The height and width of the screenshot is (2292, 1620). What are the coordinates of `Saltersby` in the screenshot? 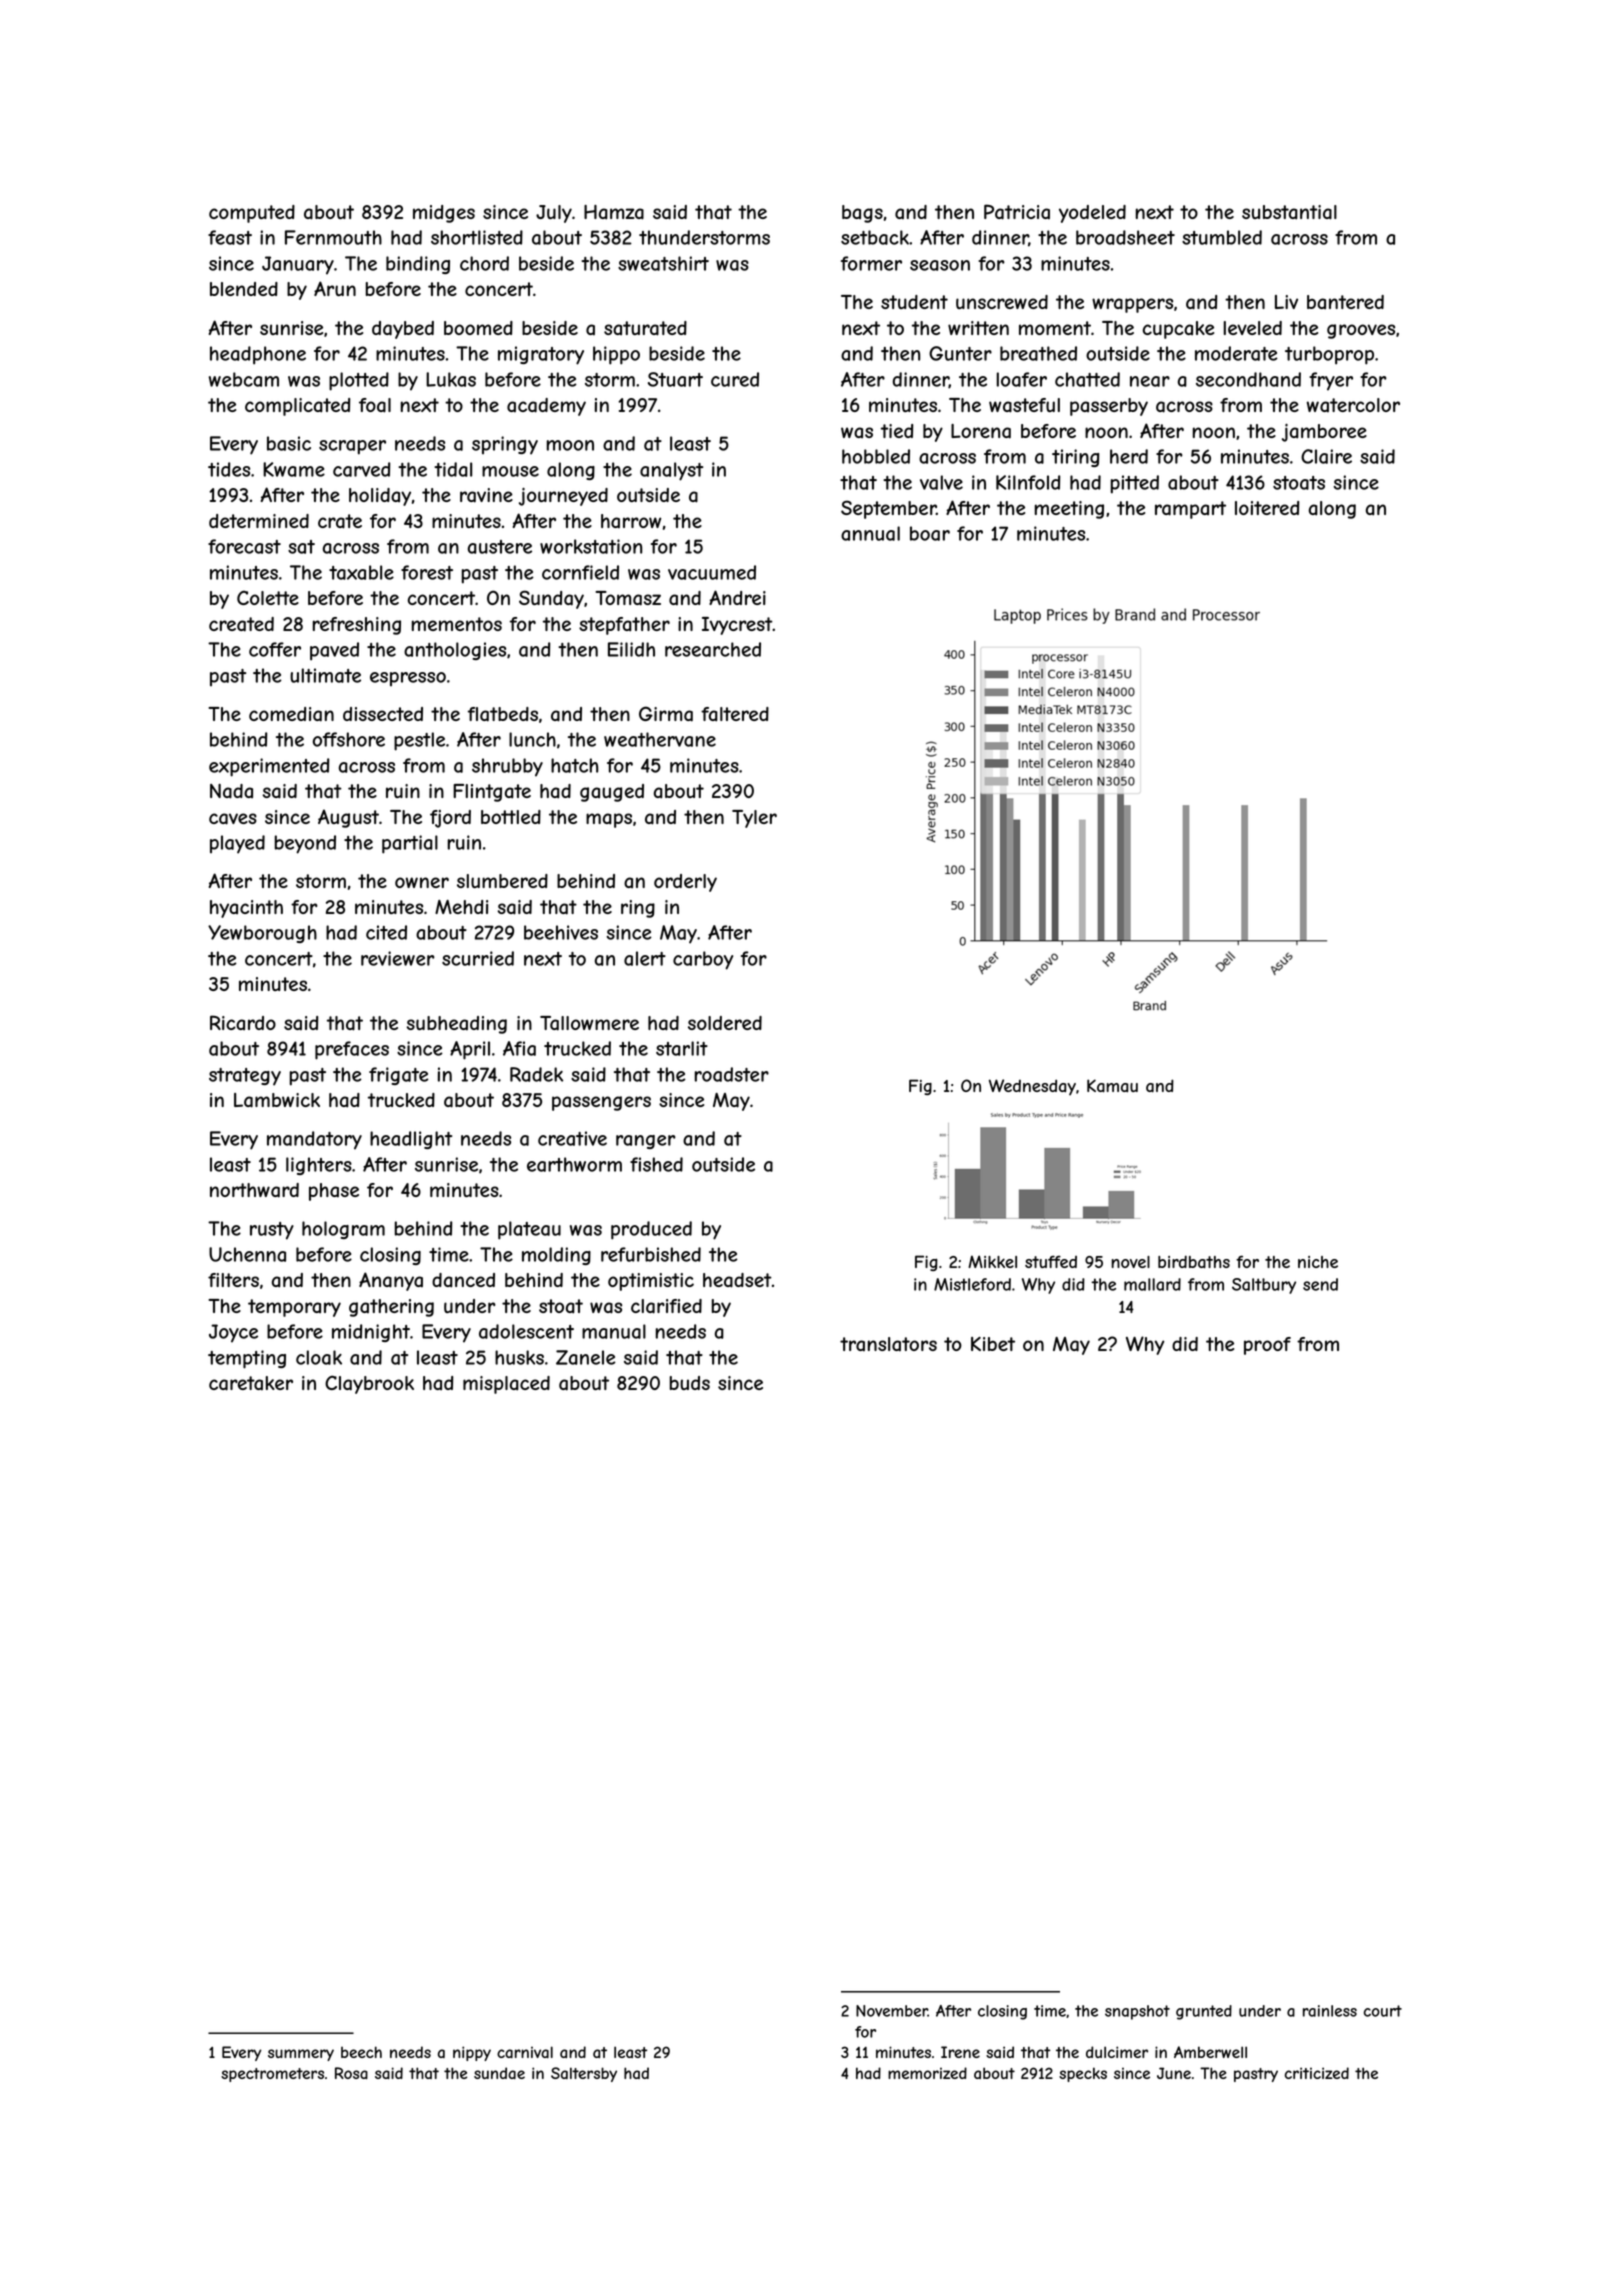 It's located at (584, 2074).
